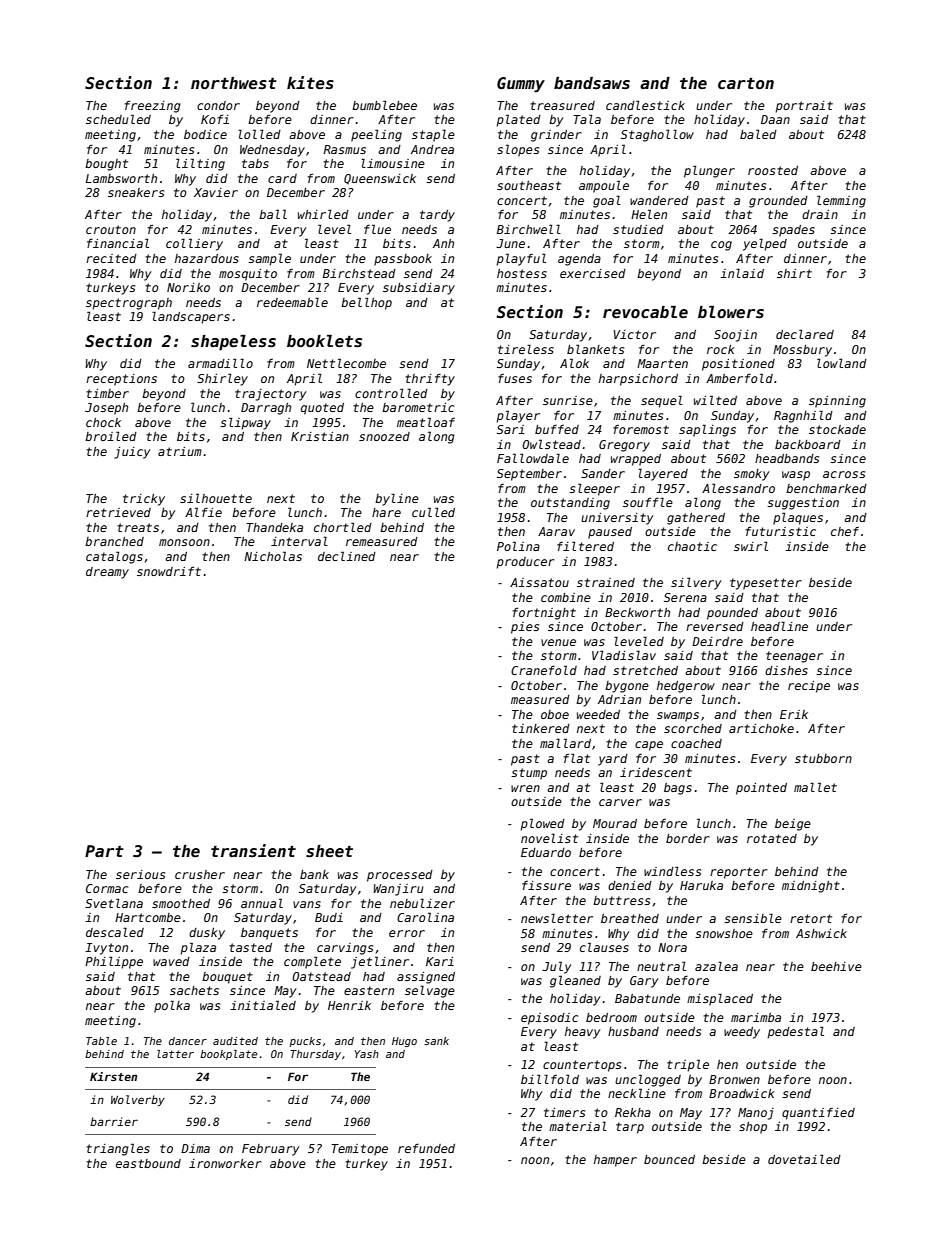  I want to click on bandsaws, so click(592, 83).
